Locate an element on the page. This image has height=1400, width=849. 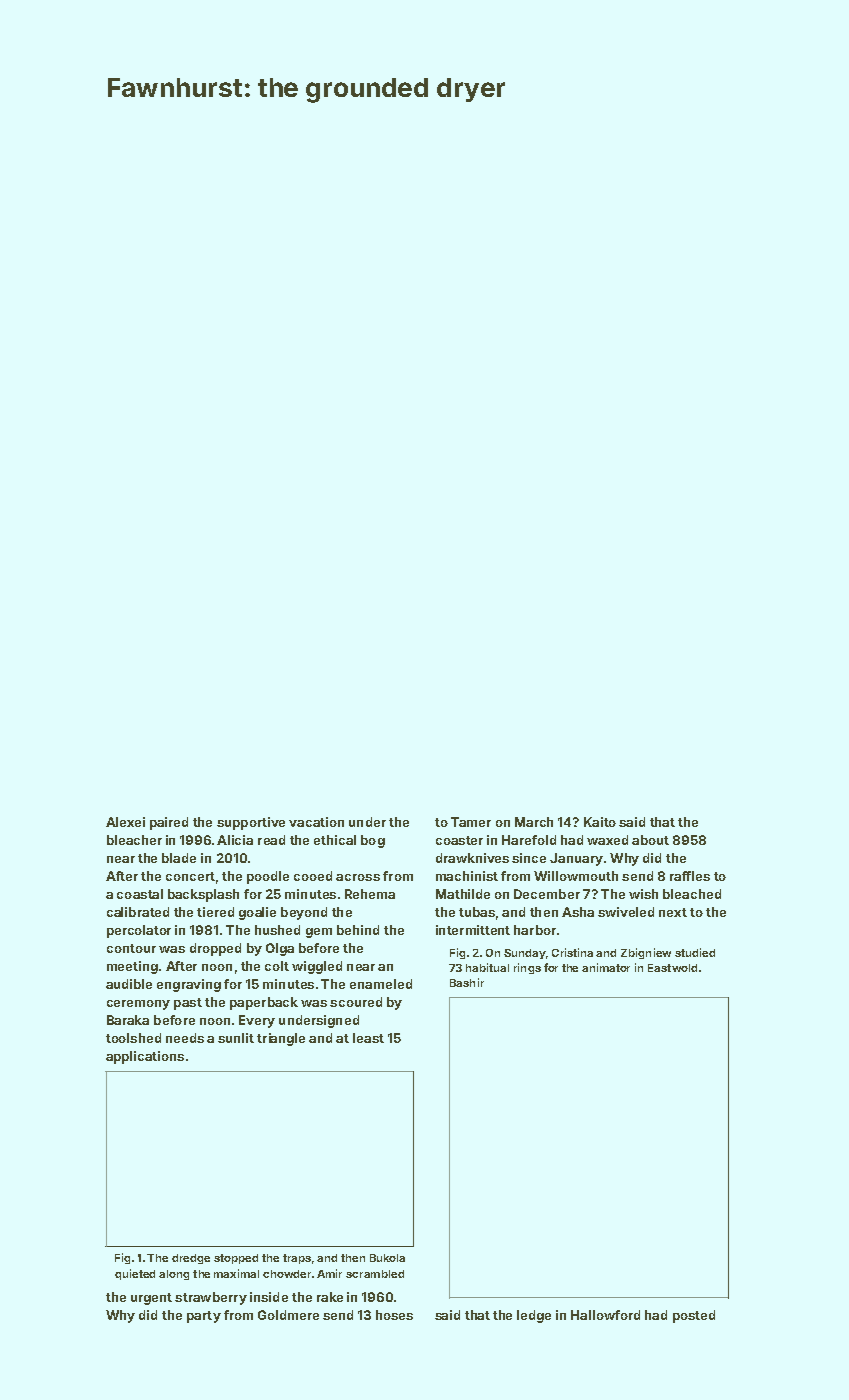
waxed is located at coordinates (607, 840).
